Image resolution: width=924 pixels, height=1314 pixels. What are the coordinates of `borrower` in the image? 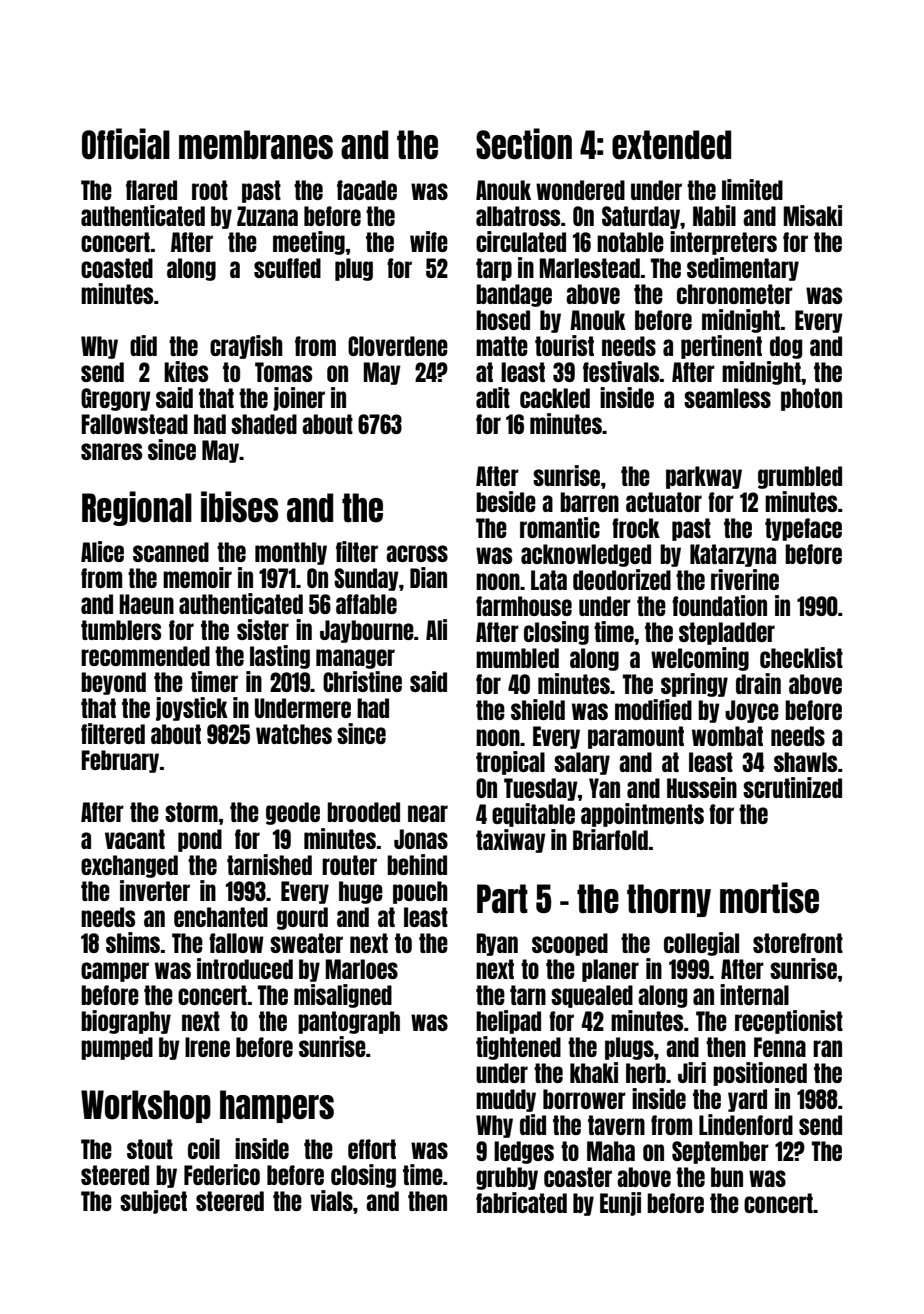 It's located at (584, 1099).
